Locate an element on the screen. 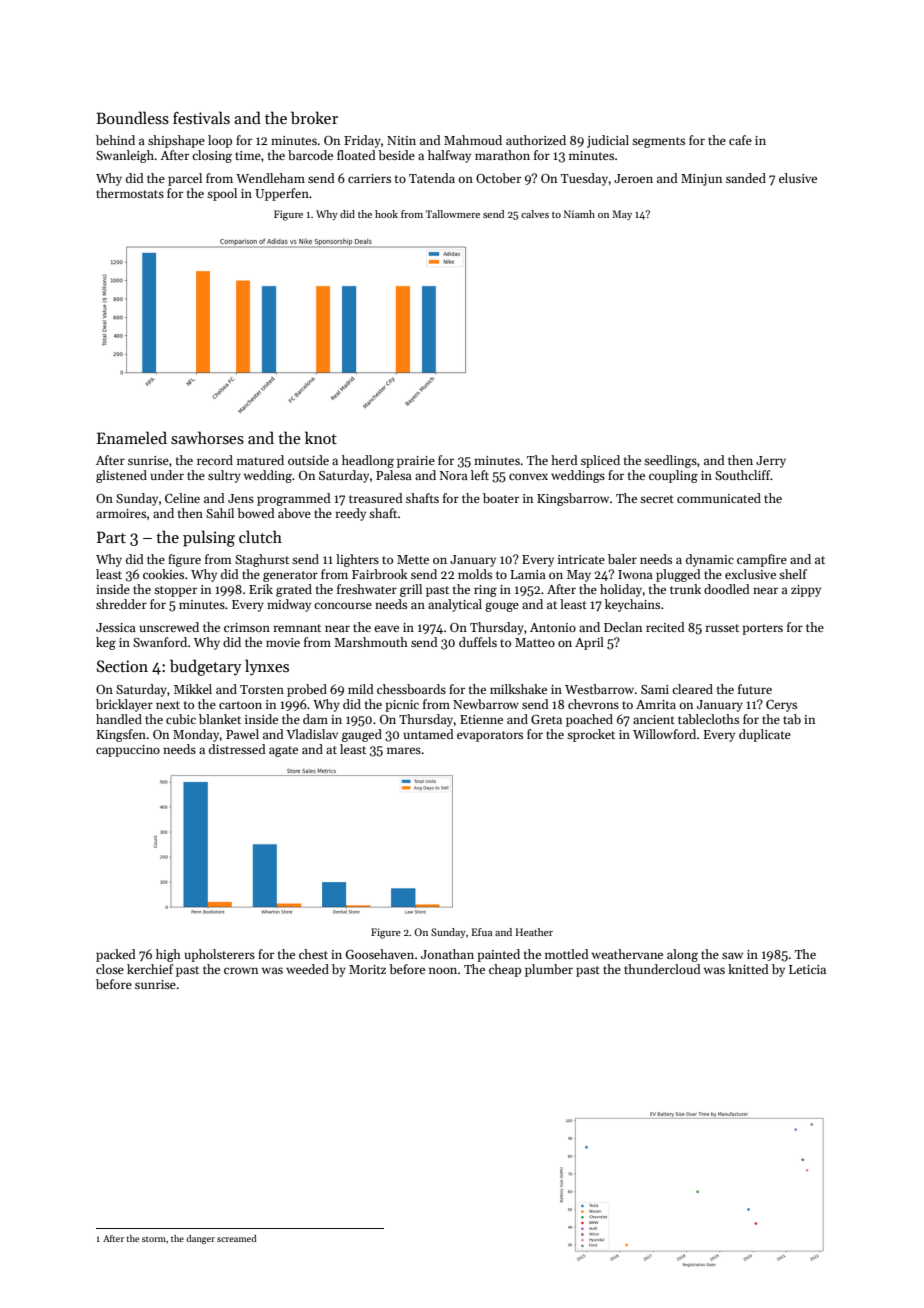 This screenshot has width=924, height=1308. duplicate is located at coordinates (765, 735).
